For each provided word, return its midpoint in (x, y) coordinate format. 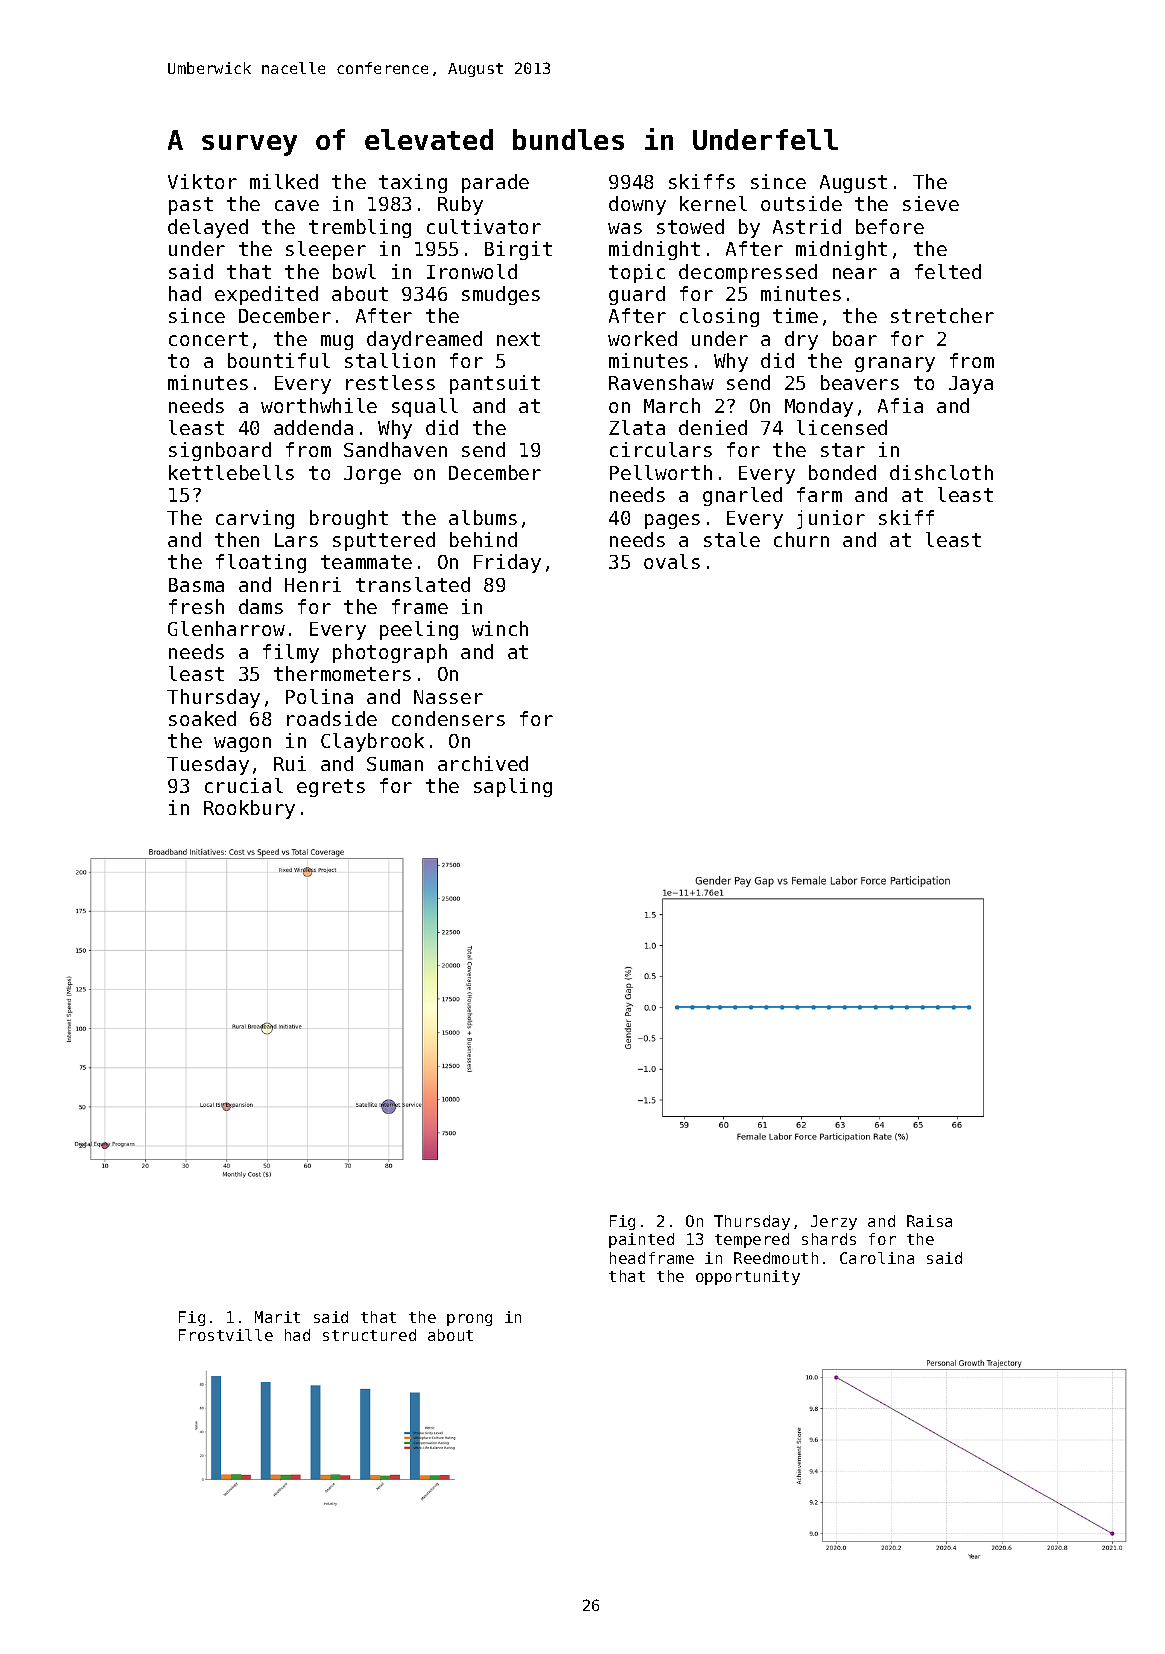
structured (369, 1335)
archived (483, 763)
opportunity (748, 1277)
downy (637, 205)
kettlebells (231, 472)
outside (801, 203)
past (191, 206)
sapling (513, 787)
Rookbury (249, 809)
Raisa (929, 1221)
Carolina (877, 1258)
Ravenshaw (661, 382)
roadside (332, 718)
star (843, 450)
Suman (395, 764)
